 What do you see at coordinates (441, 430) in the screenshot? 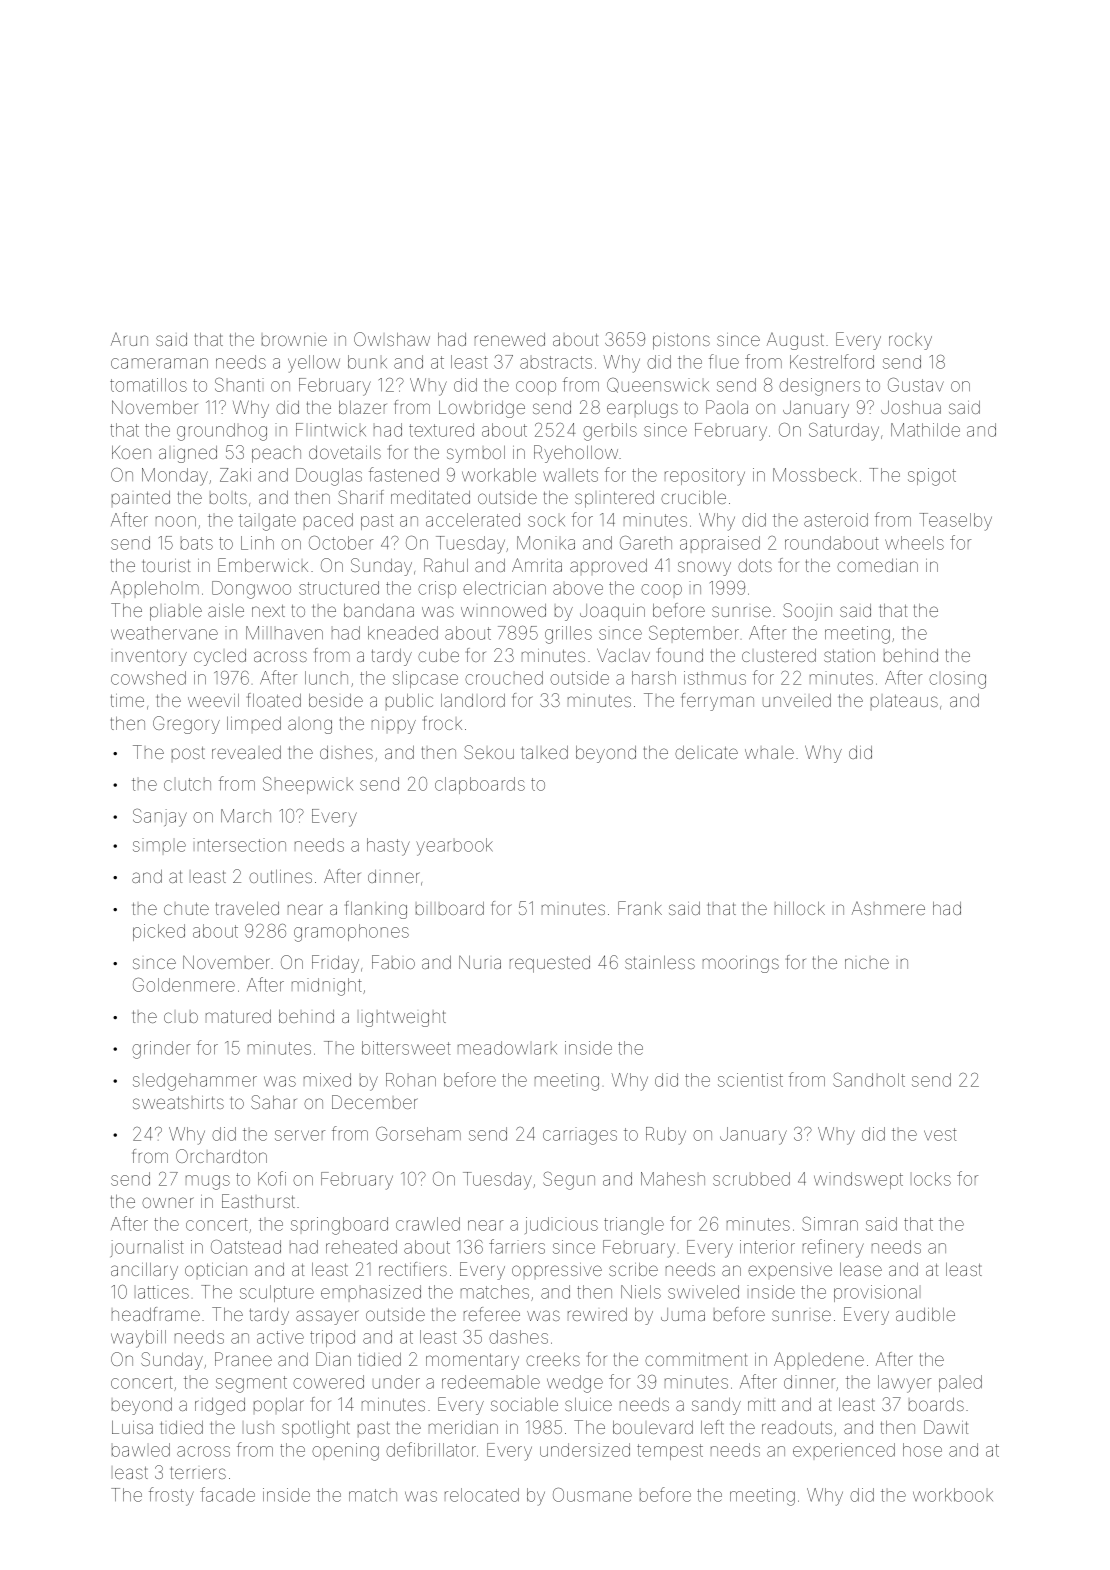
I see `textured` at bounding box center [441, 430].
